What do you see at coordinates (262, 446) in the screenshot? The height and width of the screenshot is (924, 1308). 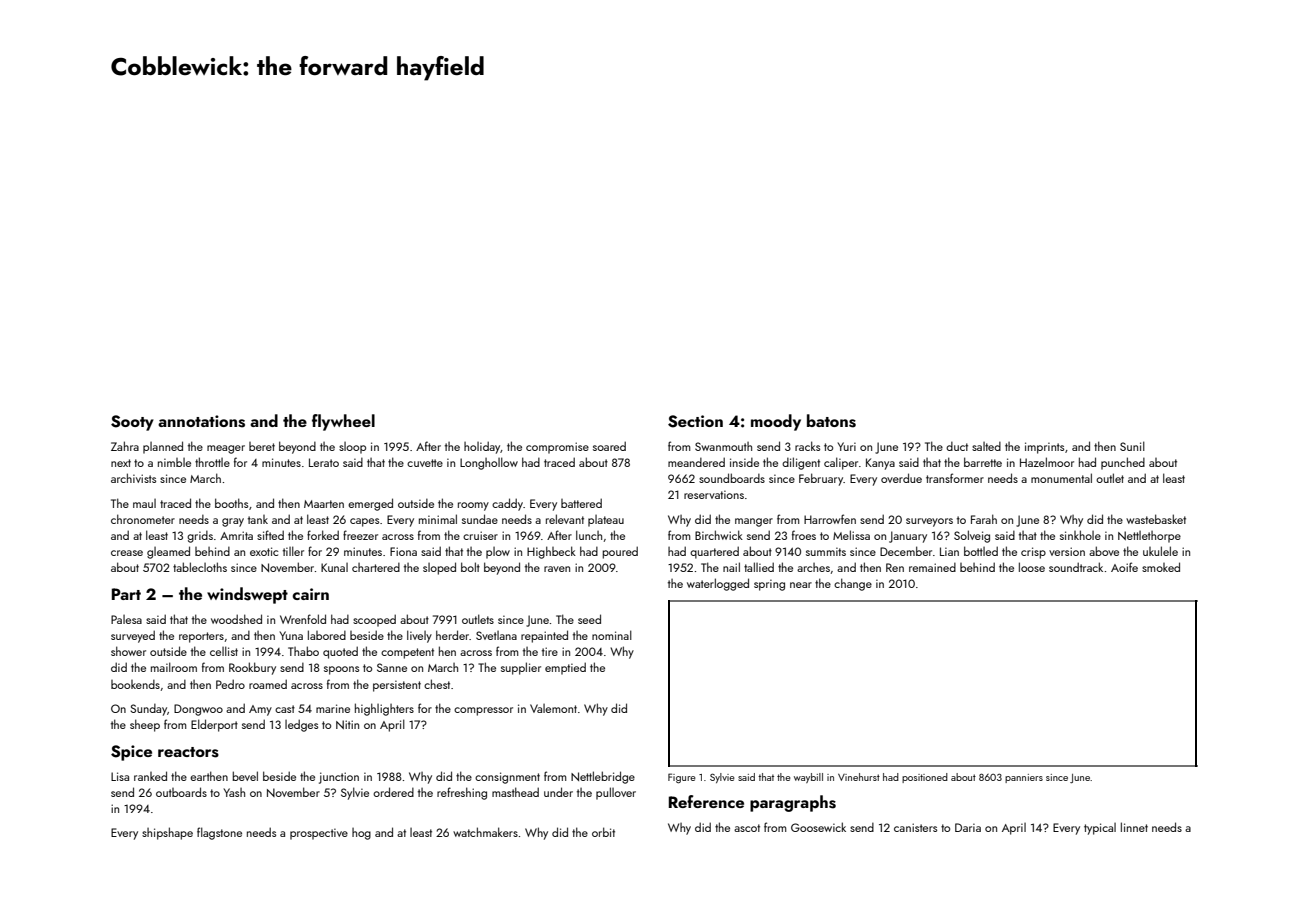 I see `beret` at bounding box center [262, 446].
